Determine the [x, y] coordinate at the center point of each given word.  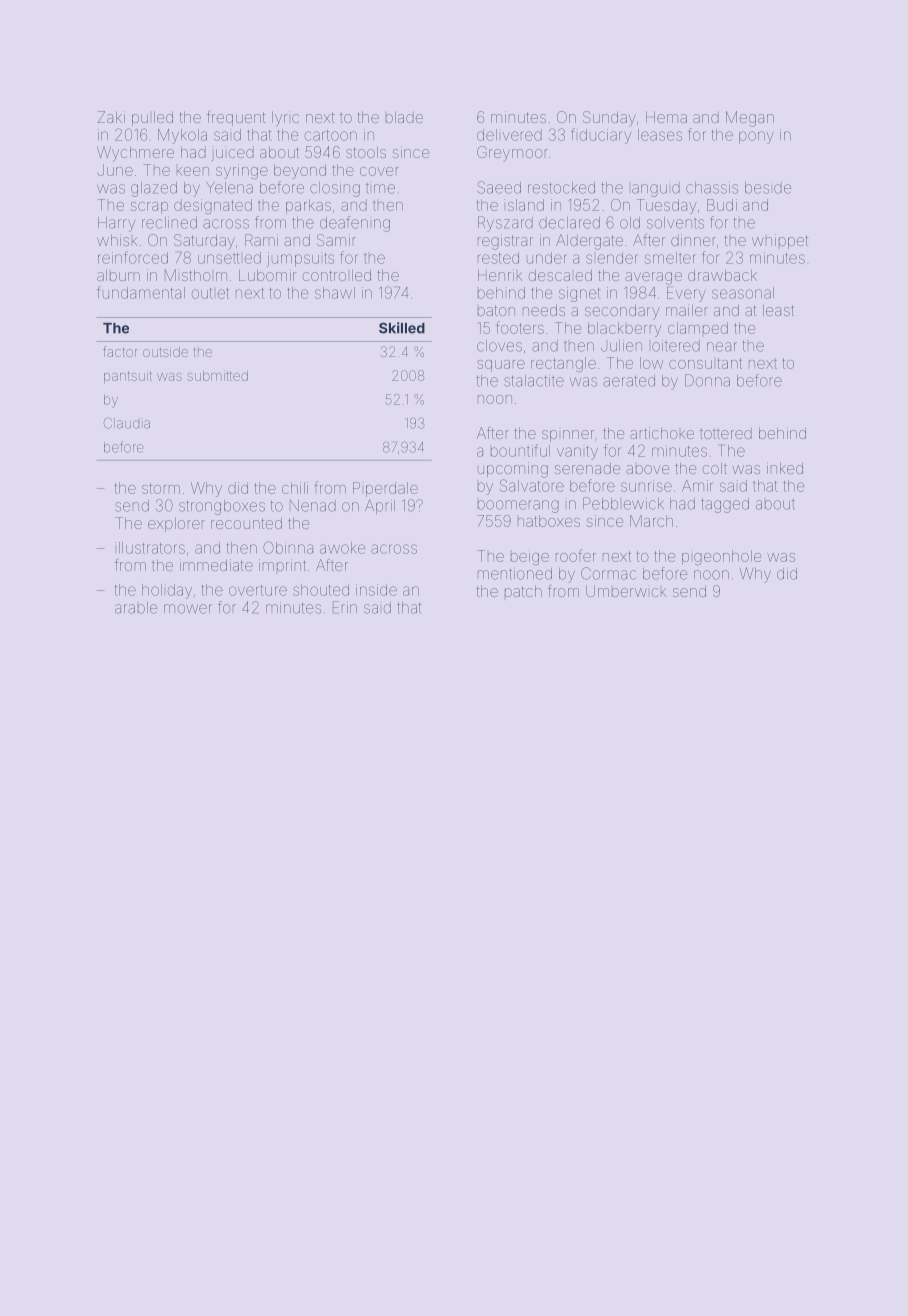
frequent [236, 118]
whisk [117, 240]
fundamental [141, 292]
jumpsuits [300, 259]
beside [768, 188]
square [501, 366]
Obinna [288, 547]
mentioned [515, 574]
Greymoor [512, 153]
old [630, 223]
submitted [217, 375]
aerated [629, 381]
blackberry [625, 329]
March [651, 521]
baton [496, 310]
